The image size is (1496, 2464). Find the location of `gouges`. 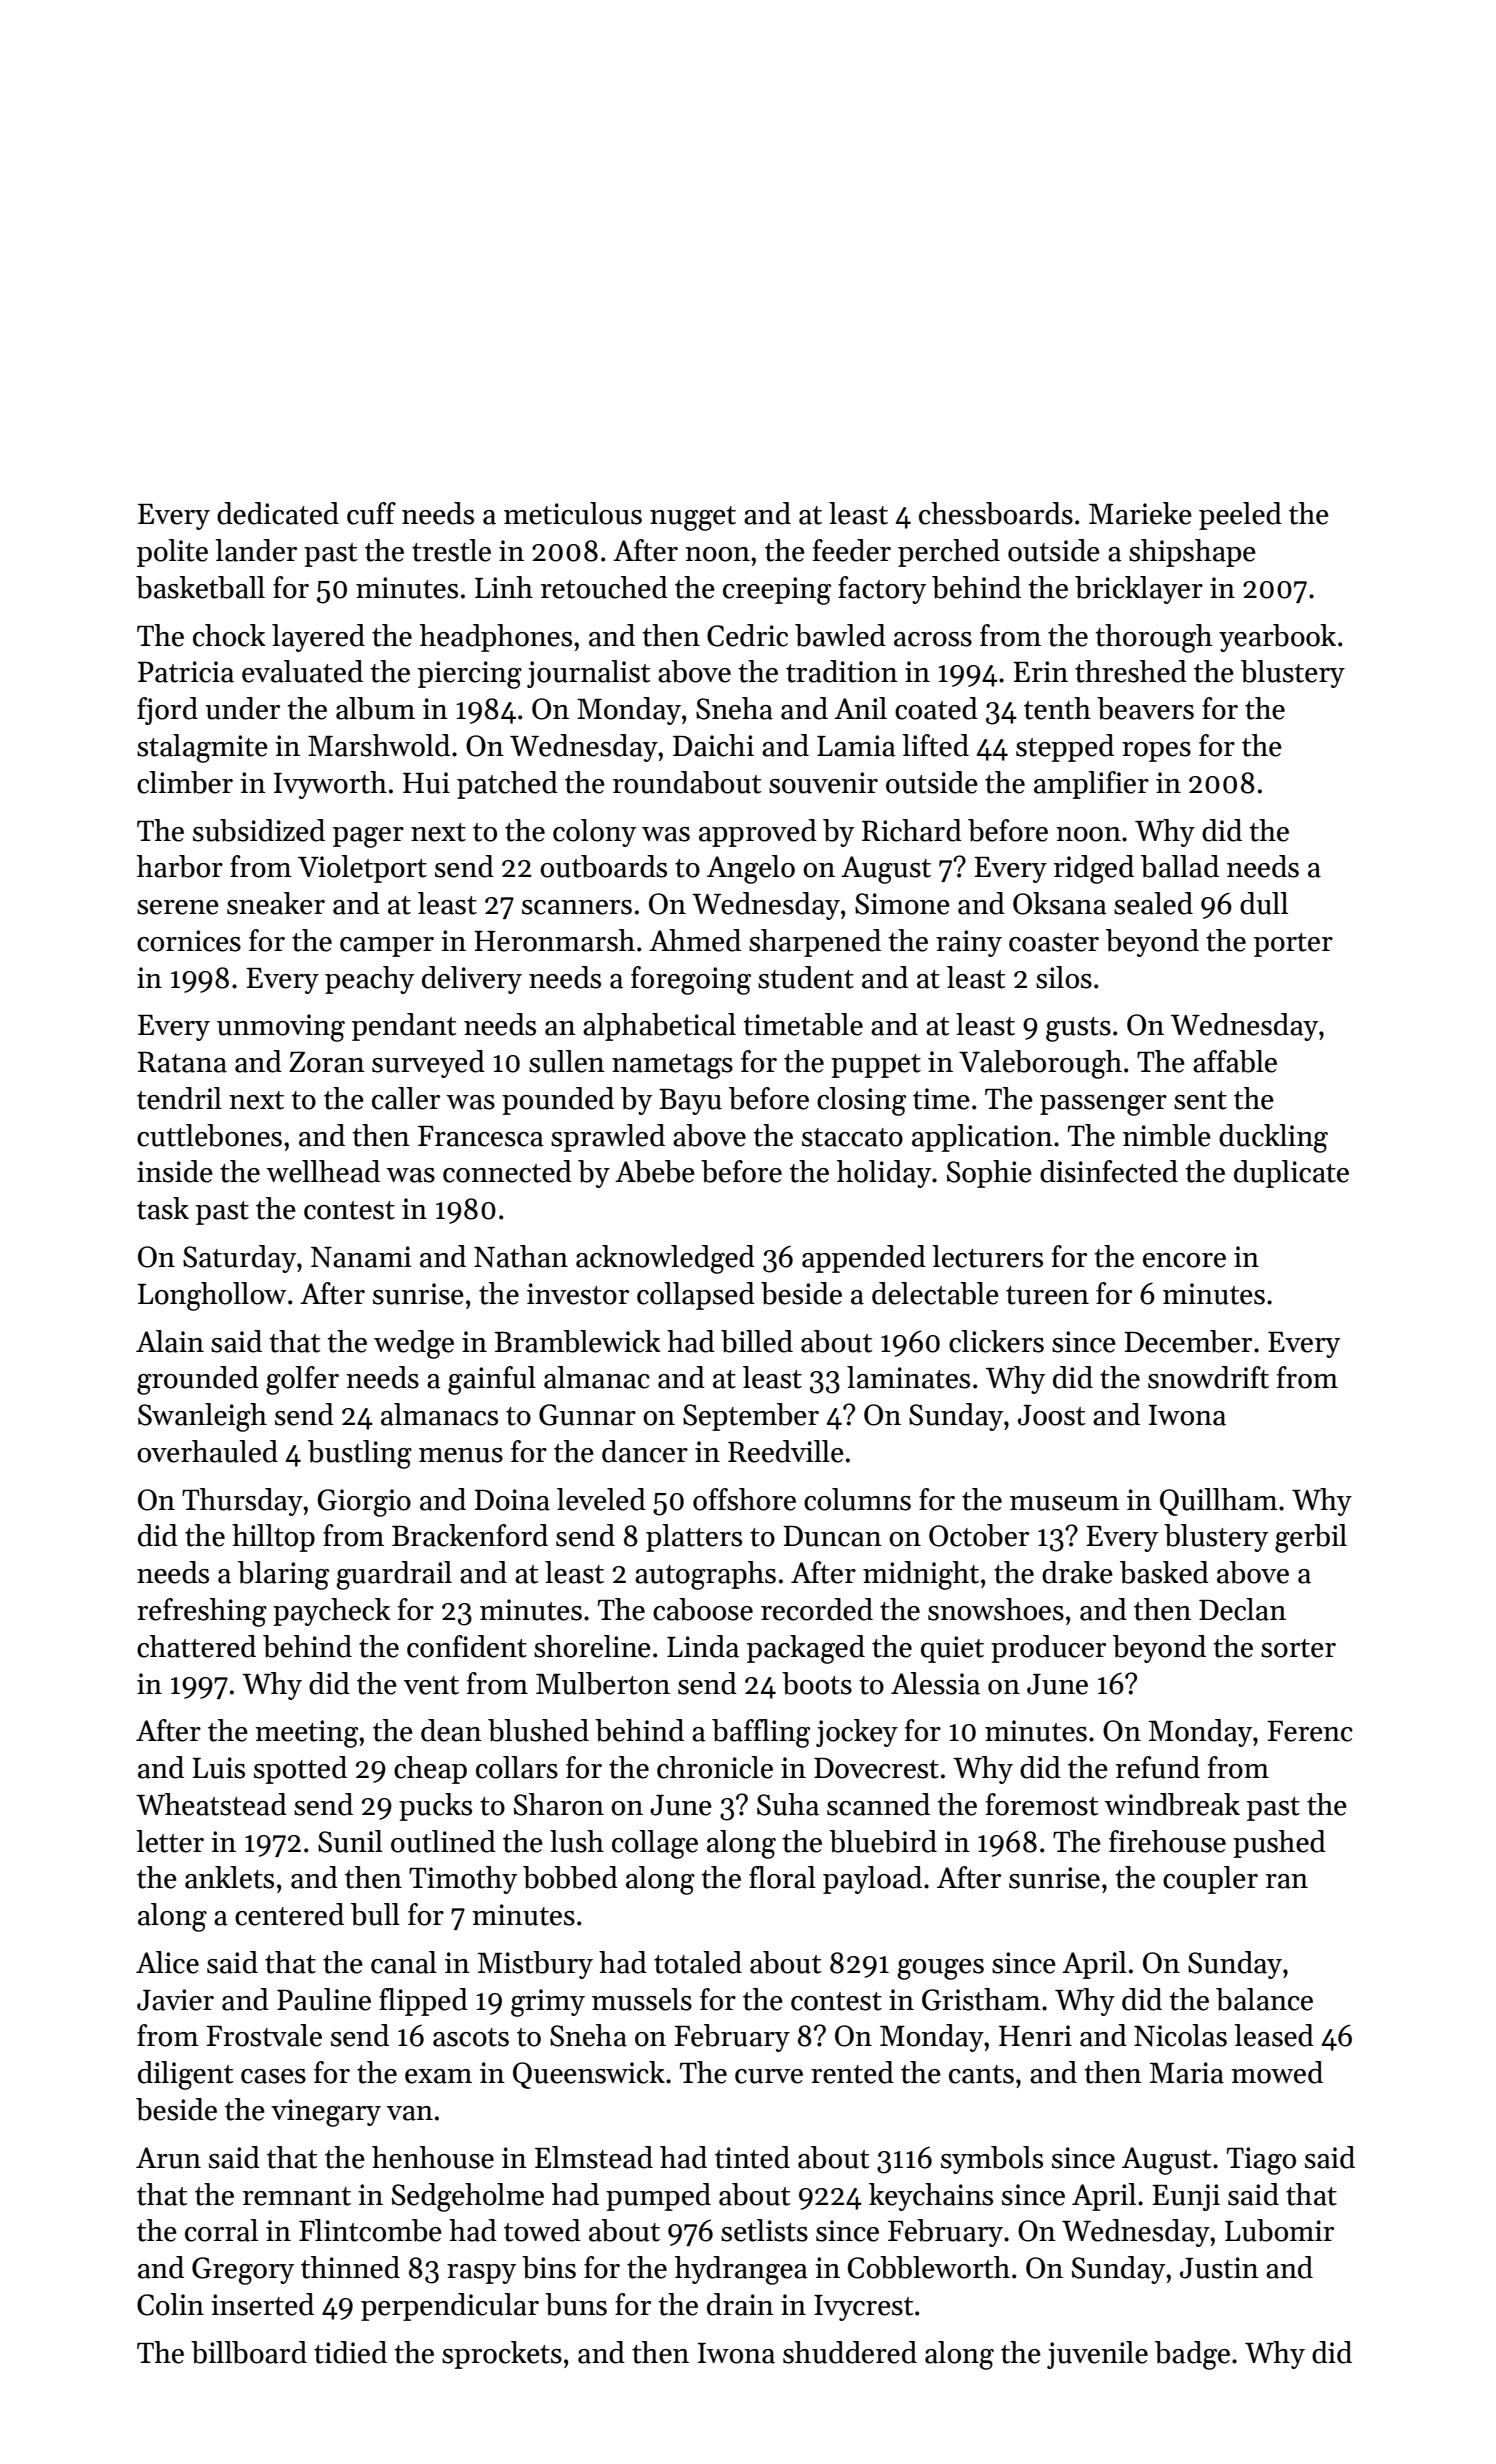

gouges is located at coordinates (940, 1969).
